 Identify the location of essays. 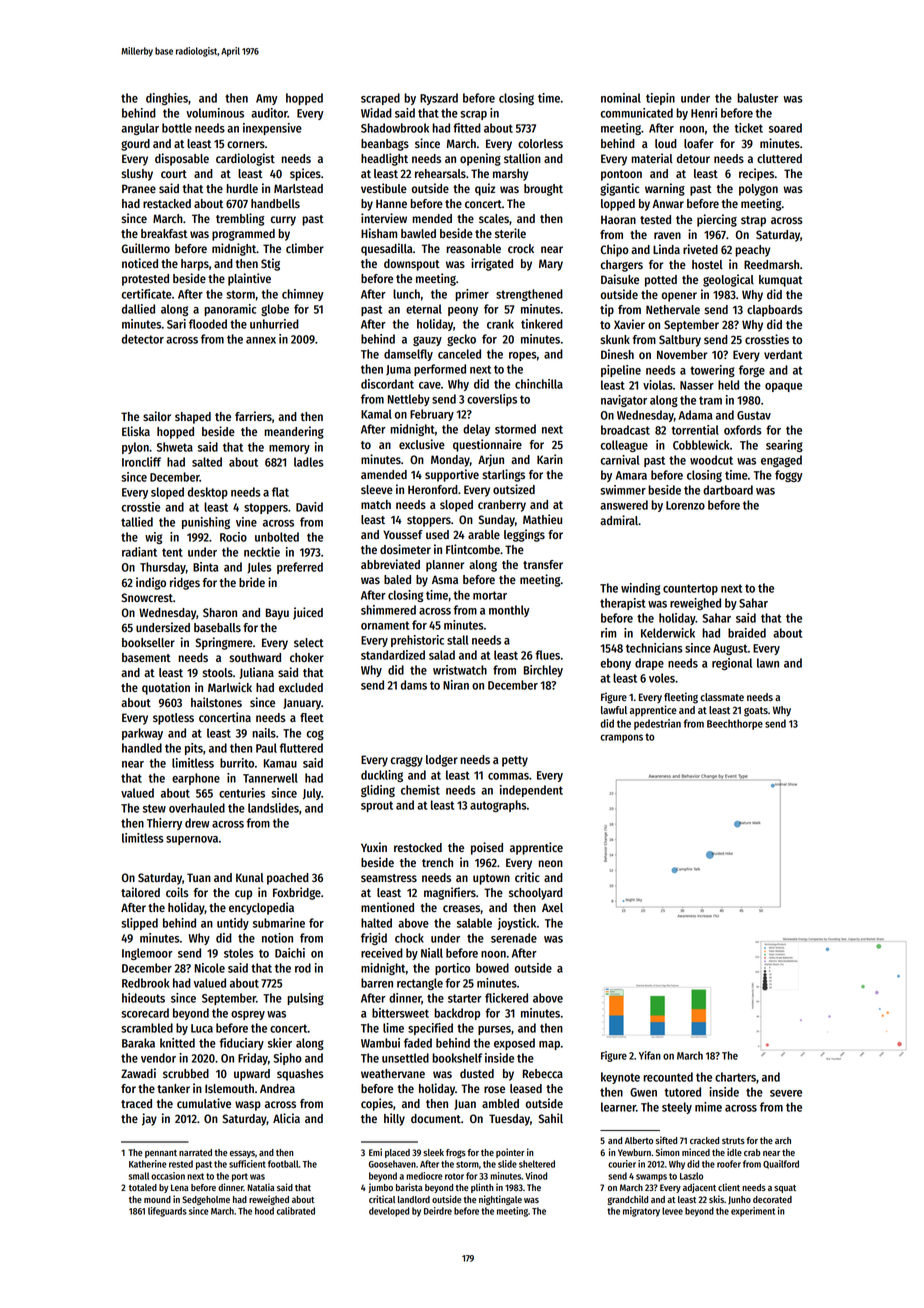
(242, 1154).
